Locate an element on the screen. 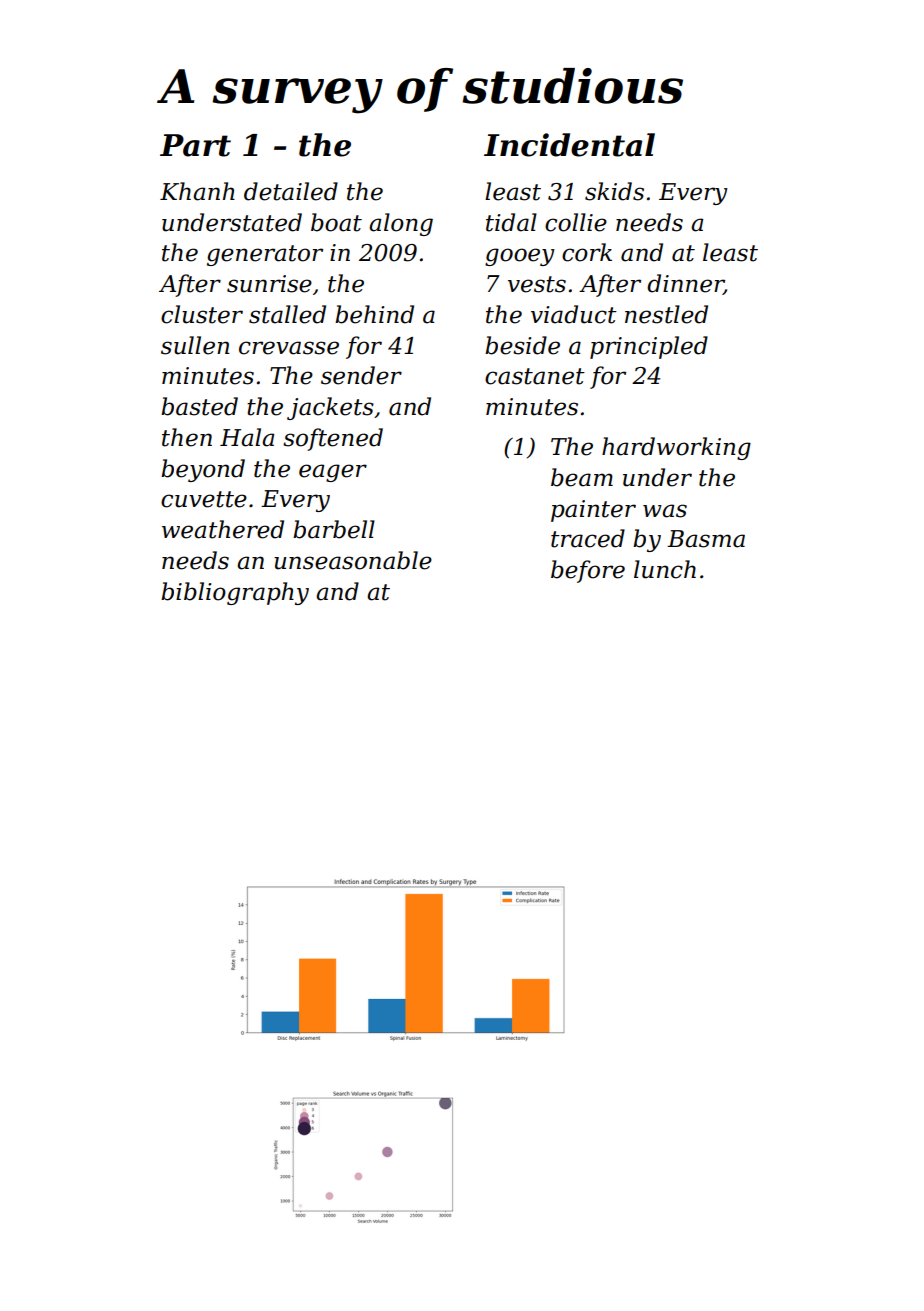  detailed is located at coordinates (291, 191).
